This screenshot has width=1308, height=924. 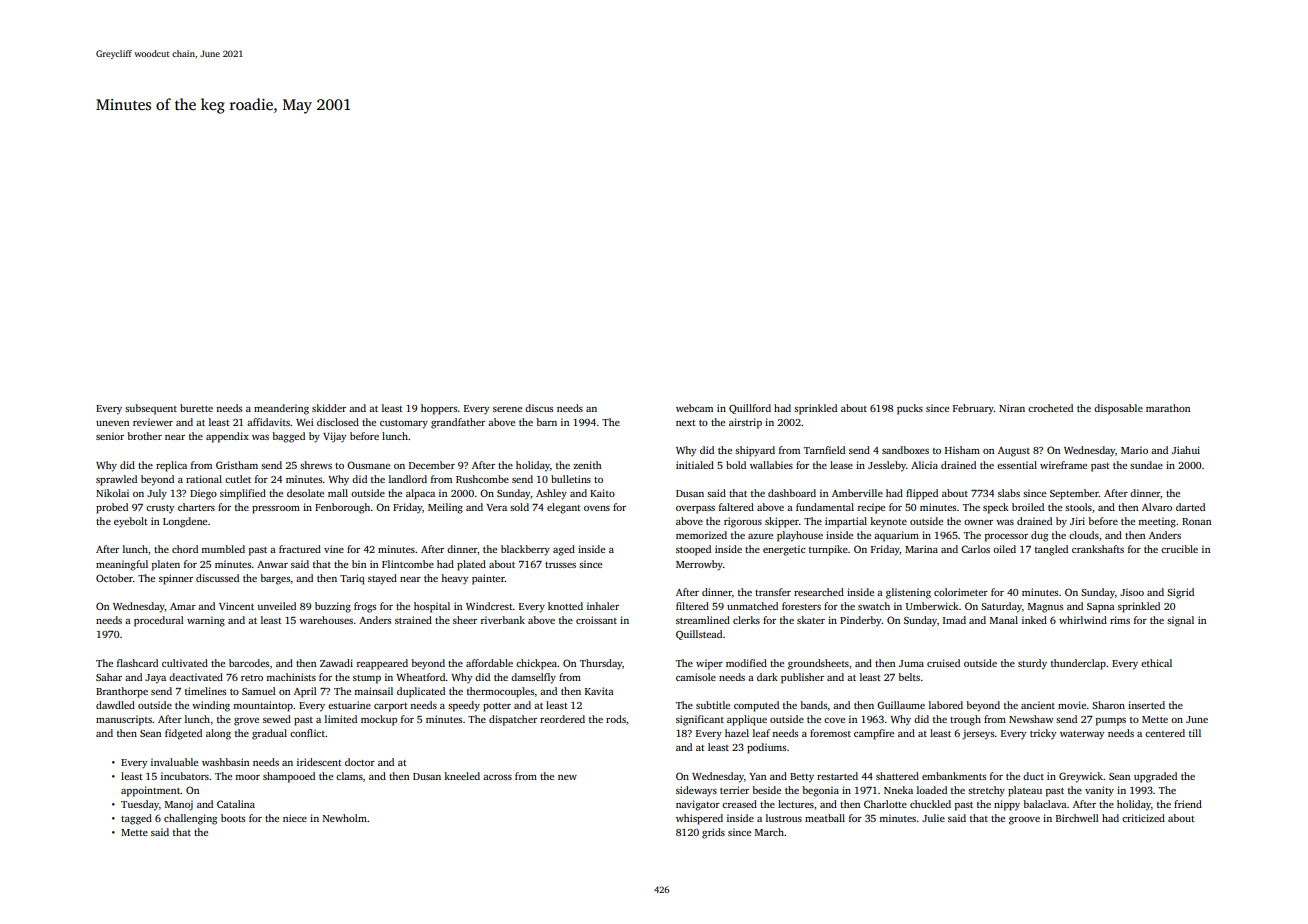 I want to click on navigator, so click(x=698, y=805).
